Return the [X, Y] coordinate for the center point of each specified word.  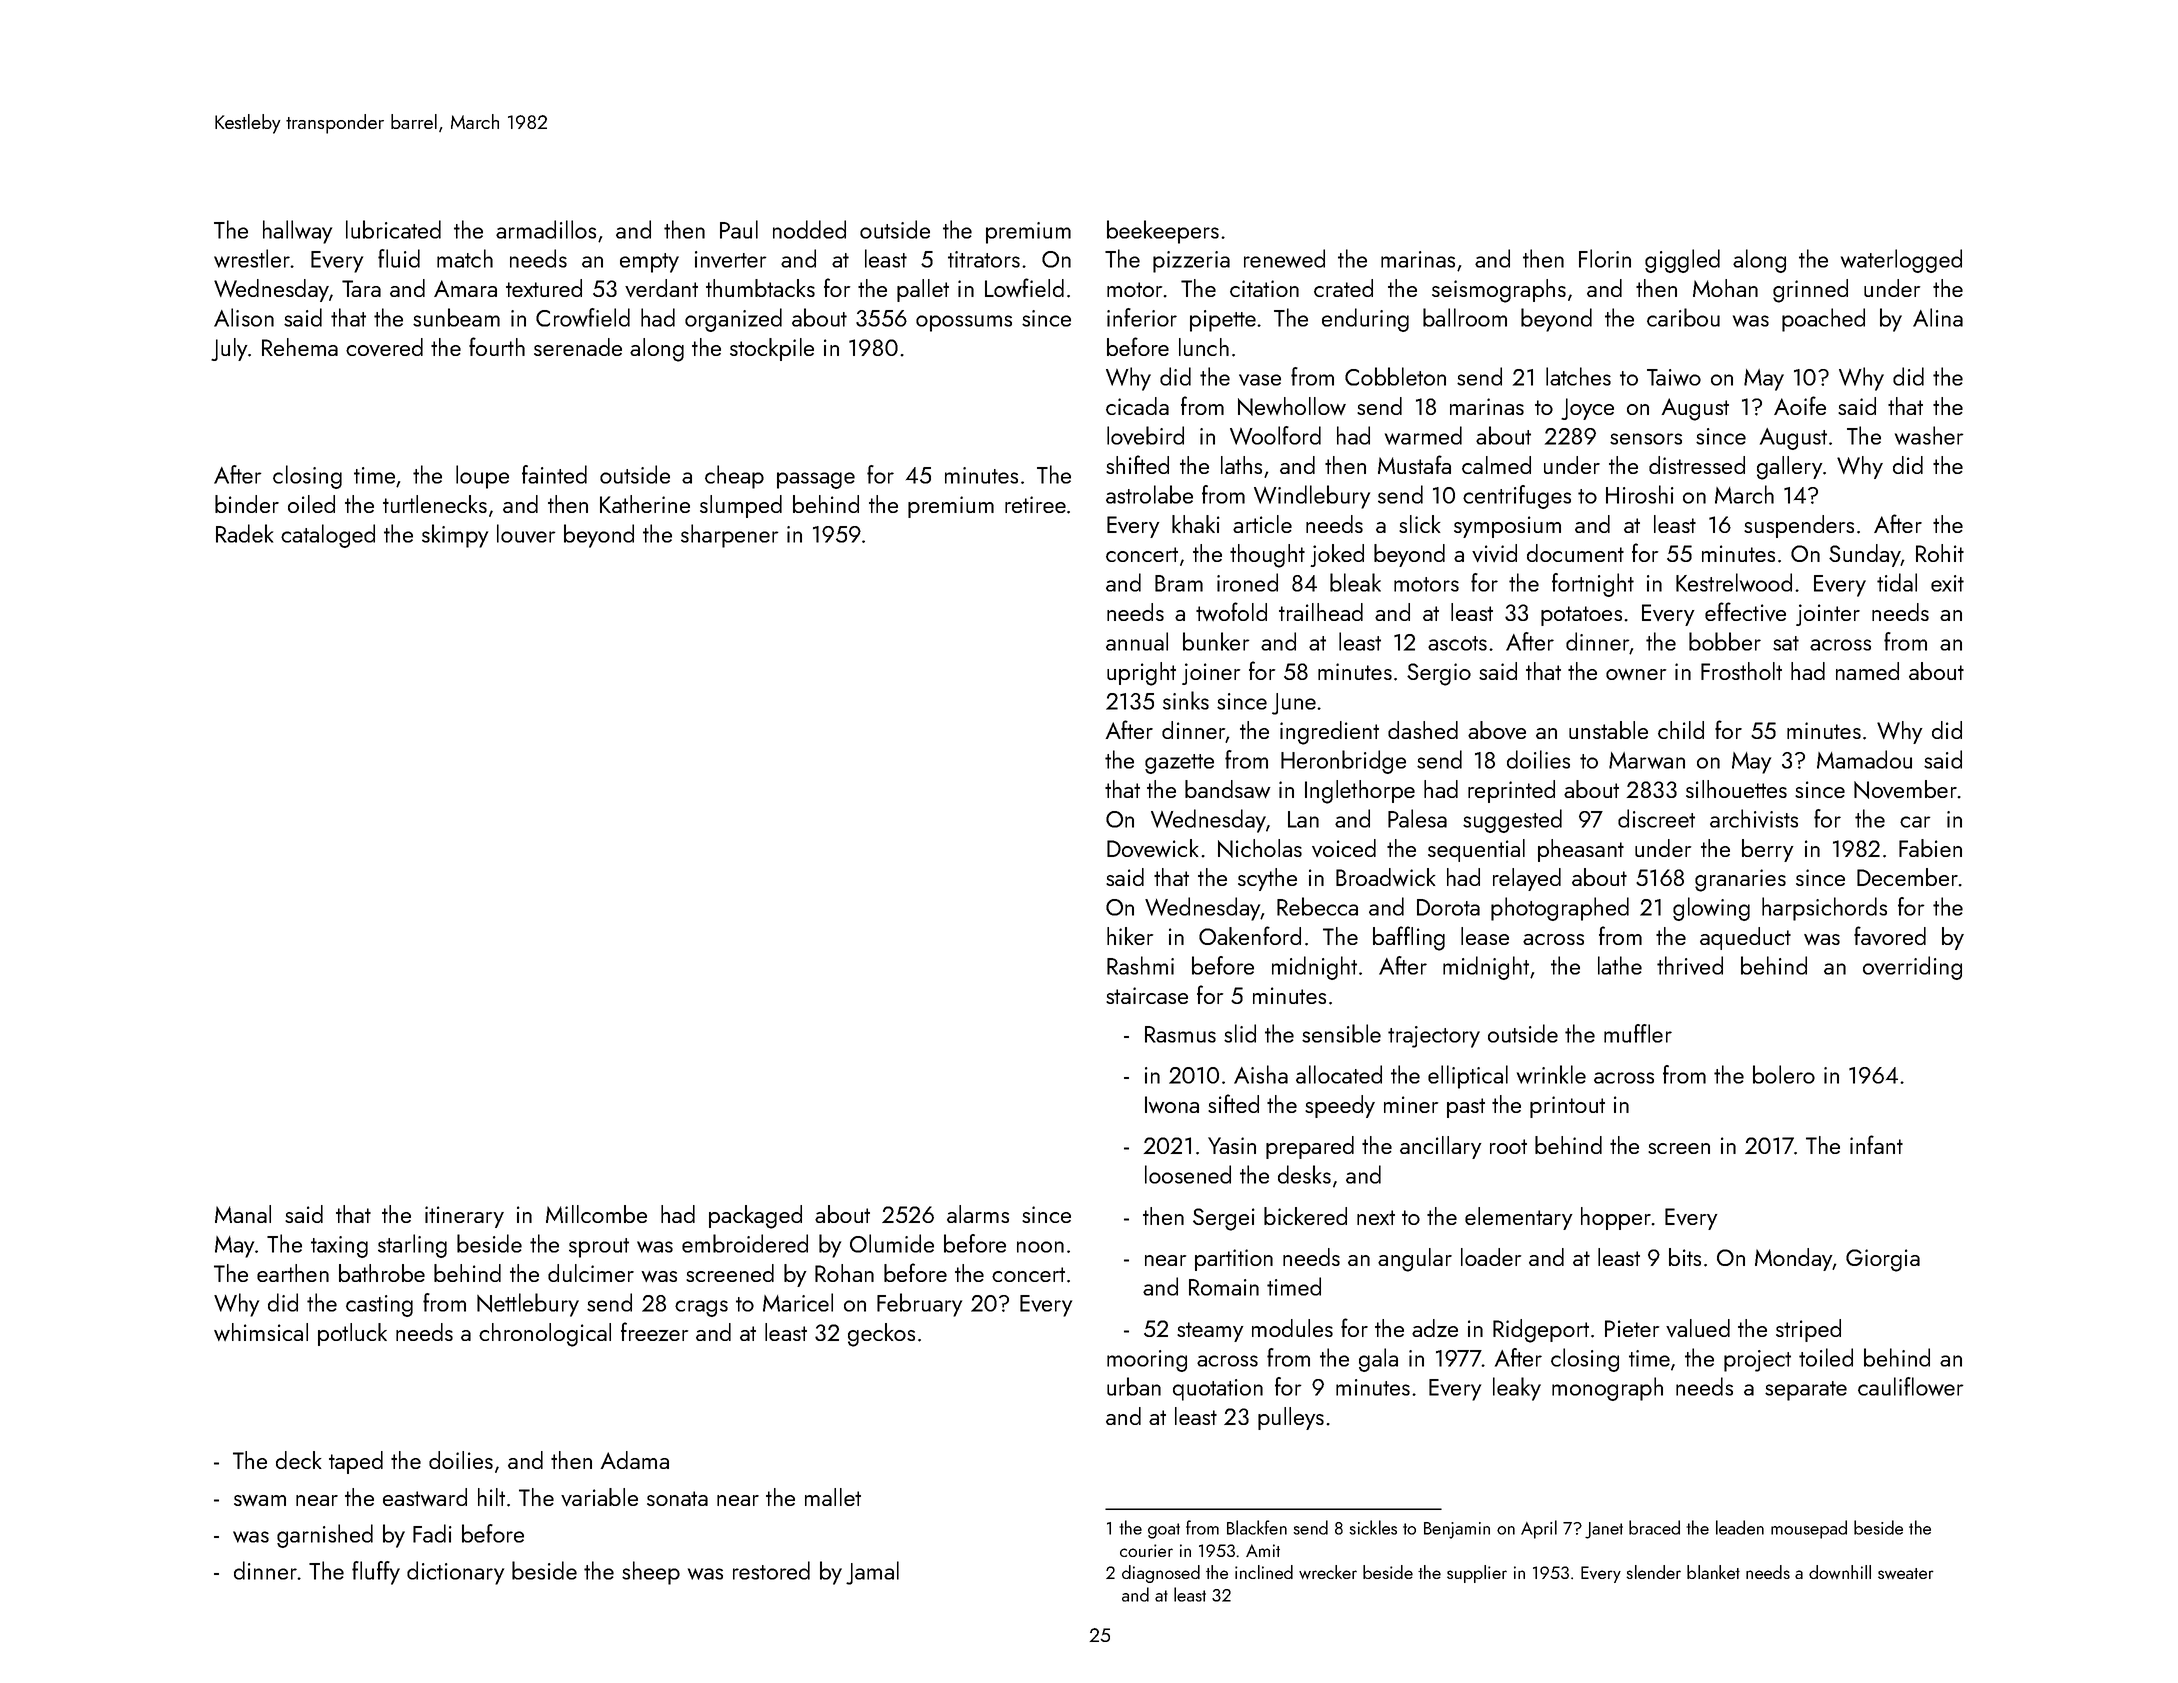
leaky [1517, 1389]
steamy [1210, 1332]
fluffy [376, 1573]
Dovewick [1153, 848]
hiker [1130, 936]
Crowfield [583, 317]
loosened [1188, 1174]
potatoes [1581, 616]
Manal [243, 1214]
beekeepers [1163, 232]
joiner [1211, 674]
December [1908, 877]
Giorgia [1883, 1260]
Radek [244, 533]
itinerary [464, 1217]
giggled [1682, 261]
